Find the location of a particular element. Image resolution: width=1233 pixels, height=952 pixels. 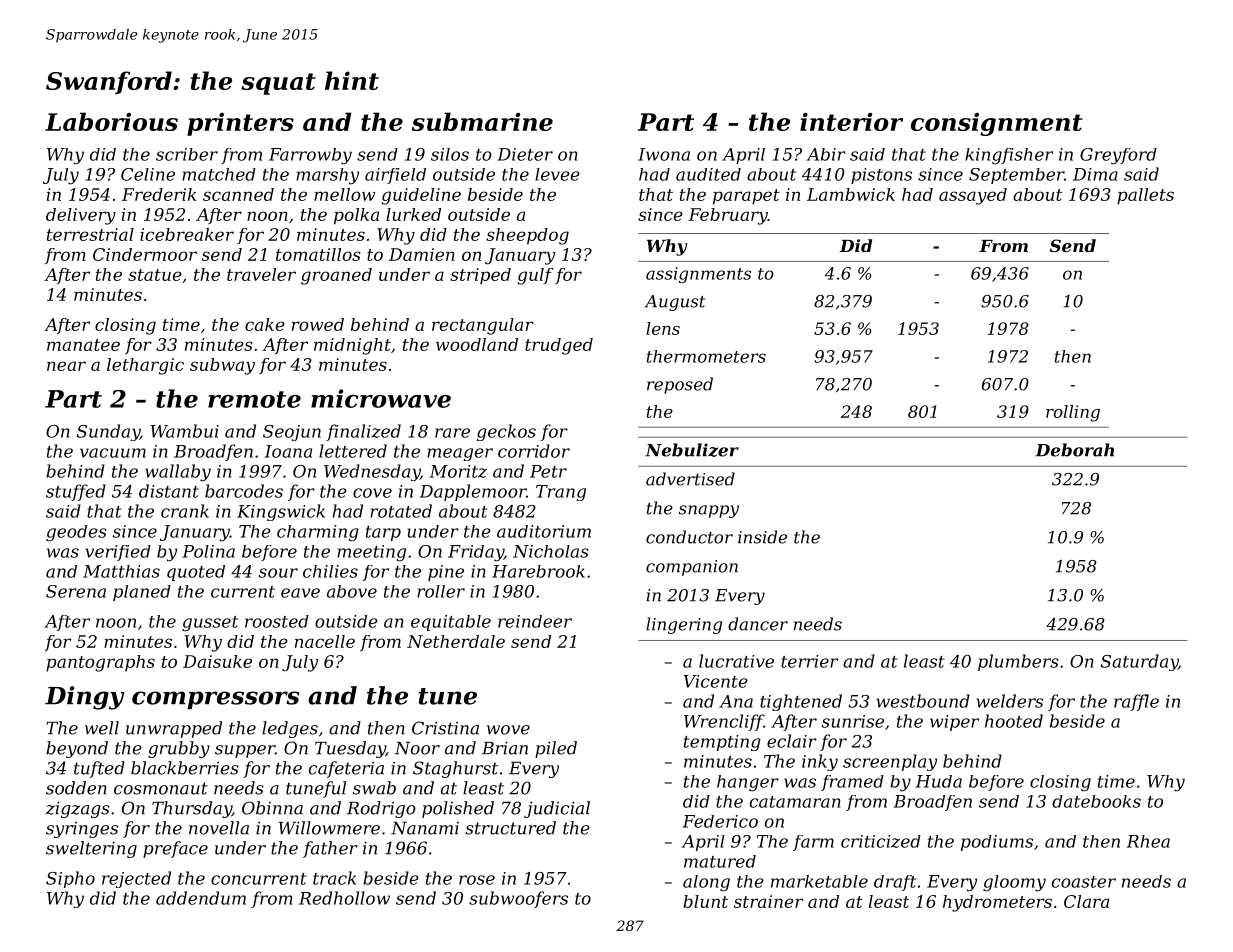

addendum is located at coordinates (201, 898).
